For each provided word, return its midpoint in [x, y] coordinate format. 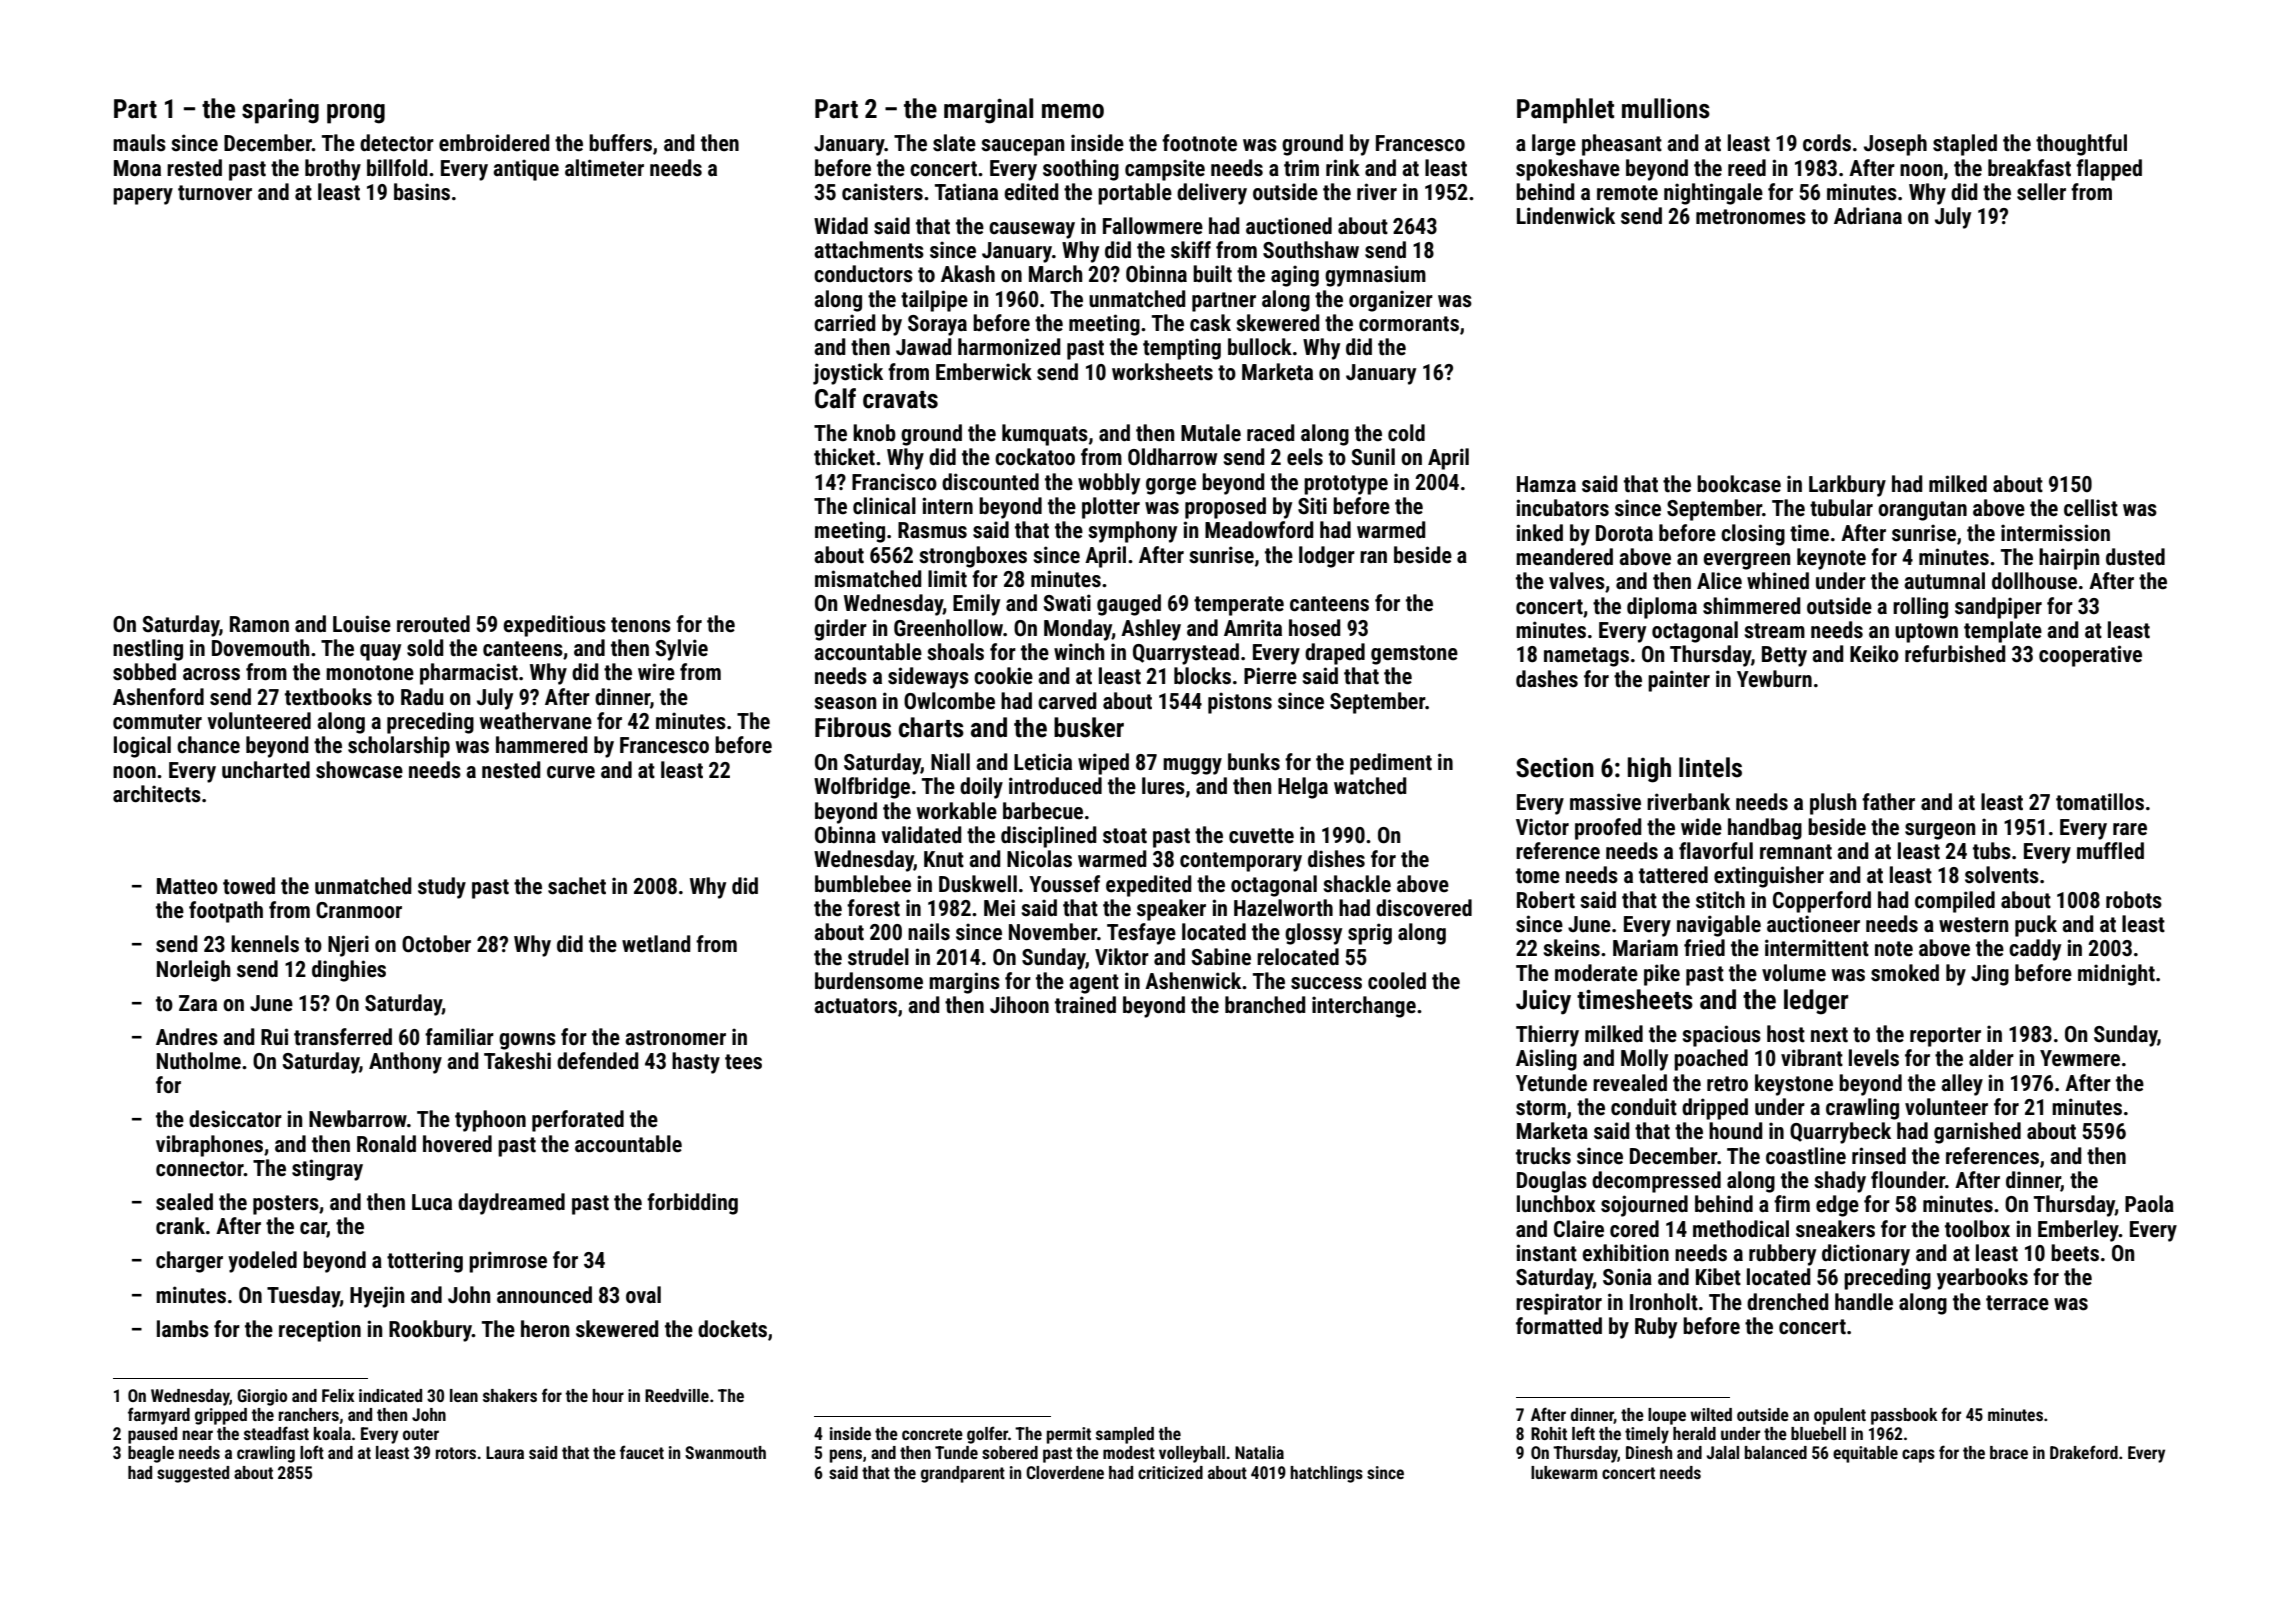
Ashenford [158, 697]
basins [422, 192]
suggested [193, 1474]
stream [1774, 631]
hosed [1314, 628]
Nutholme [199, 1061]
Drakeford [2084, 1452]
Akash [968, 274]
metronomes [1751, 217]
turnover [215, 193]
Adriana [1868, 215]
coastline [1806, 1156]
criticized [1170, 1472]
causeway [1032, 230]
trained [1085, 1005]
